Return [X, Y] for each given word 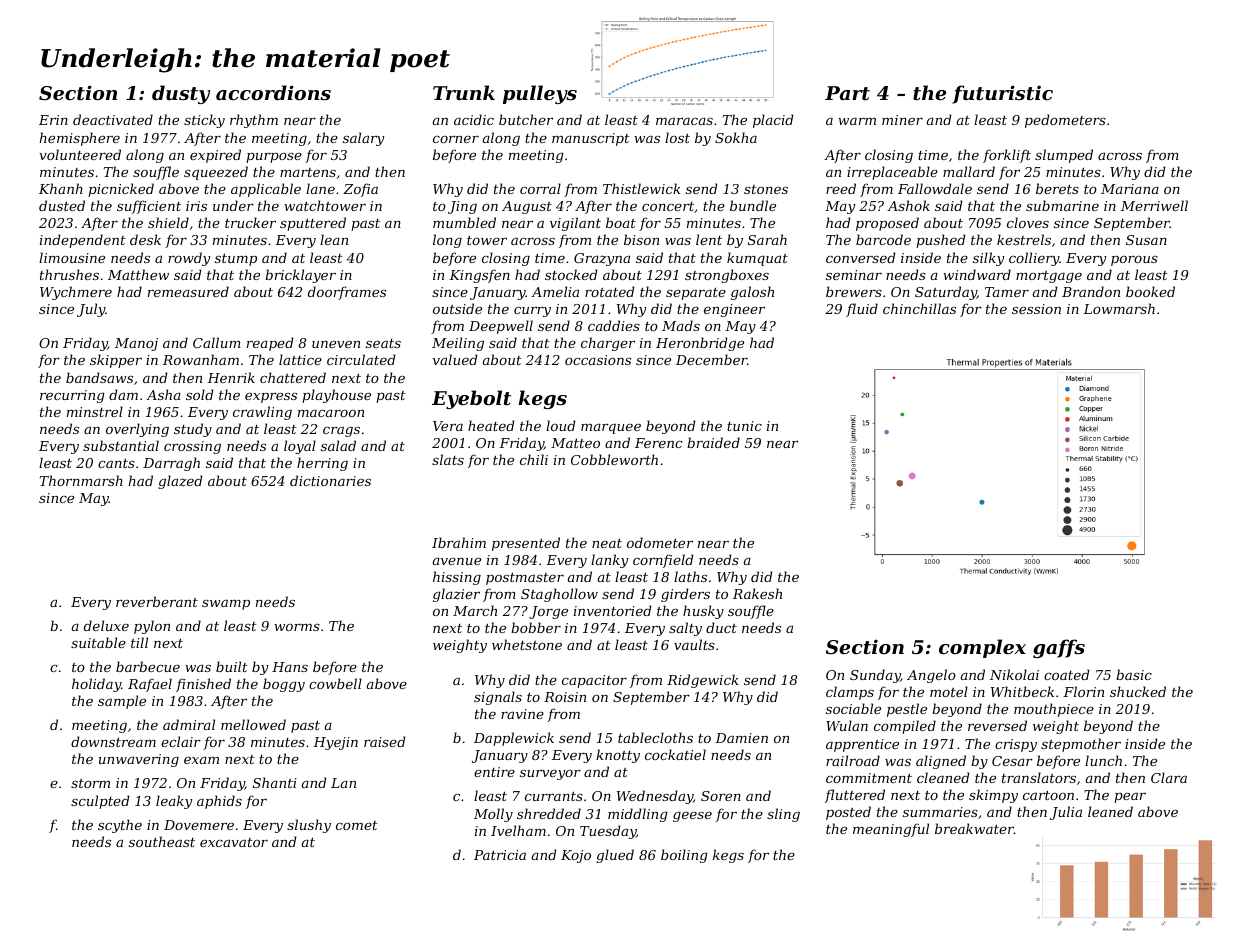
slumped [1064, 156]
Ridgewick [703, 681]
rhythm [254, 121]
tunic [744, 426]
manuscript [591, 139]
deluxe [106, 625]
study [193, 430]
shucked [1138, 691]
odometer [660, 542]
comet [357, 825]
